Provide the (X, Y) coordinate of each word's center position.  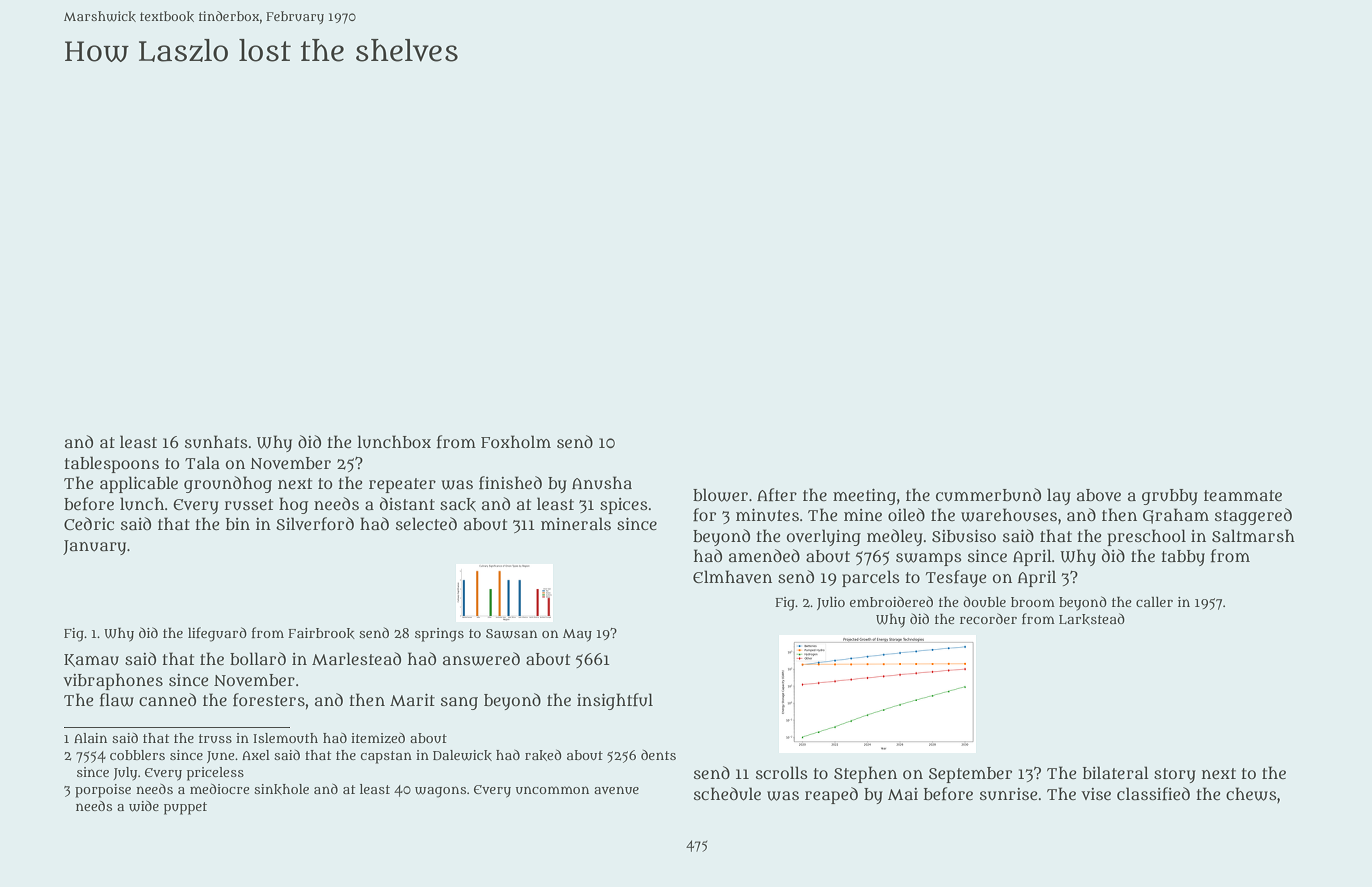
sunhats (216, 441)
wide (144, 806)
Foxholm (516, 441)
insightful (615, 701)
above (1099, 495)
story (1175, 775)
